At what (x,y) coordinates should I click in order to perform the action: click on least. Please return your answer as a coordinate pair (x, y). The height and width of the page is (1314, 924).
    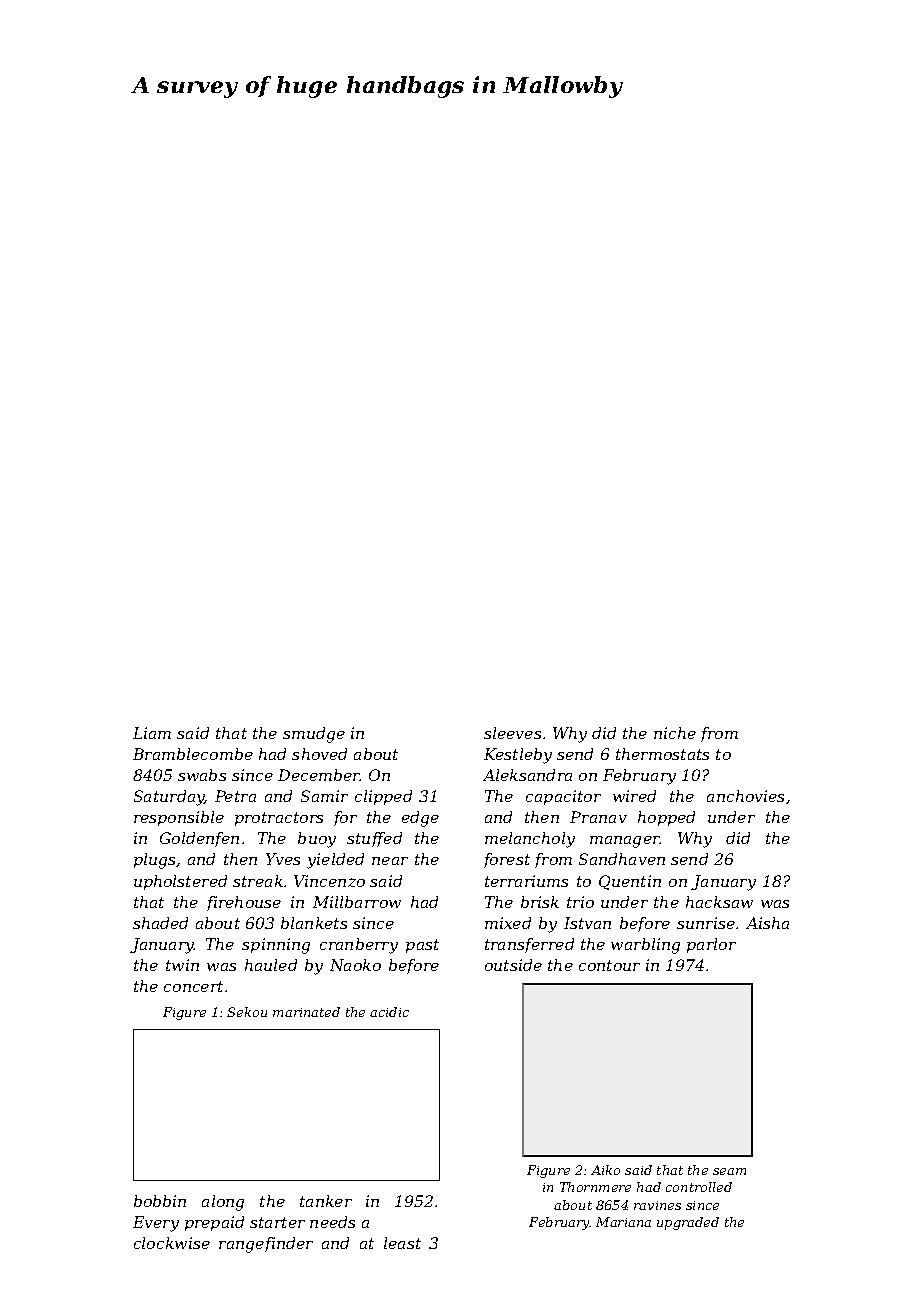
    Looking at the image, I should click on (402, 1243).
